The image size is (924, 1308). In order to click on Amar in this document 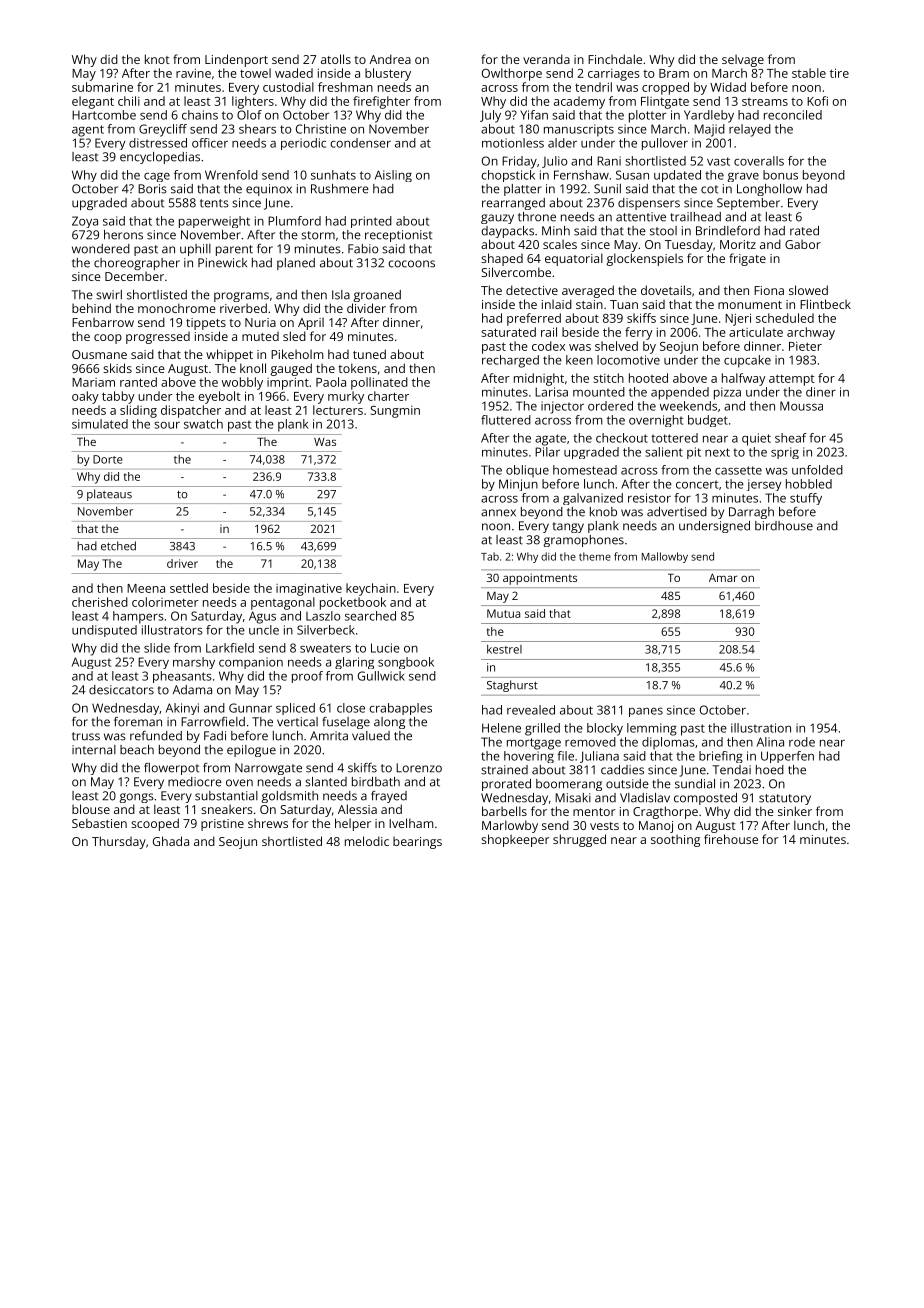, I will do `click(723, 577)`.
